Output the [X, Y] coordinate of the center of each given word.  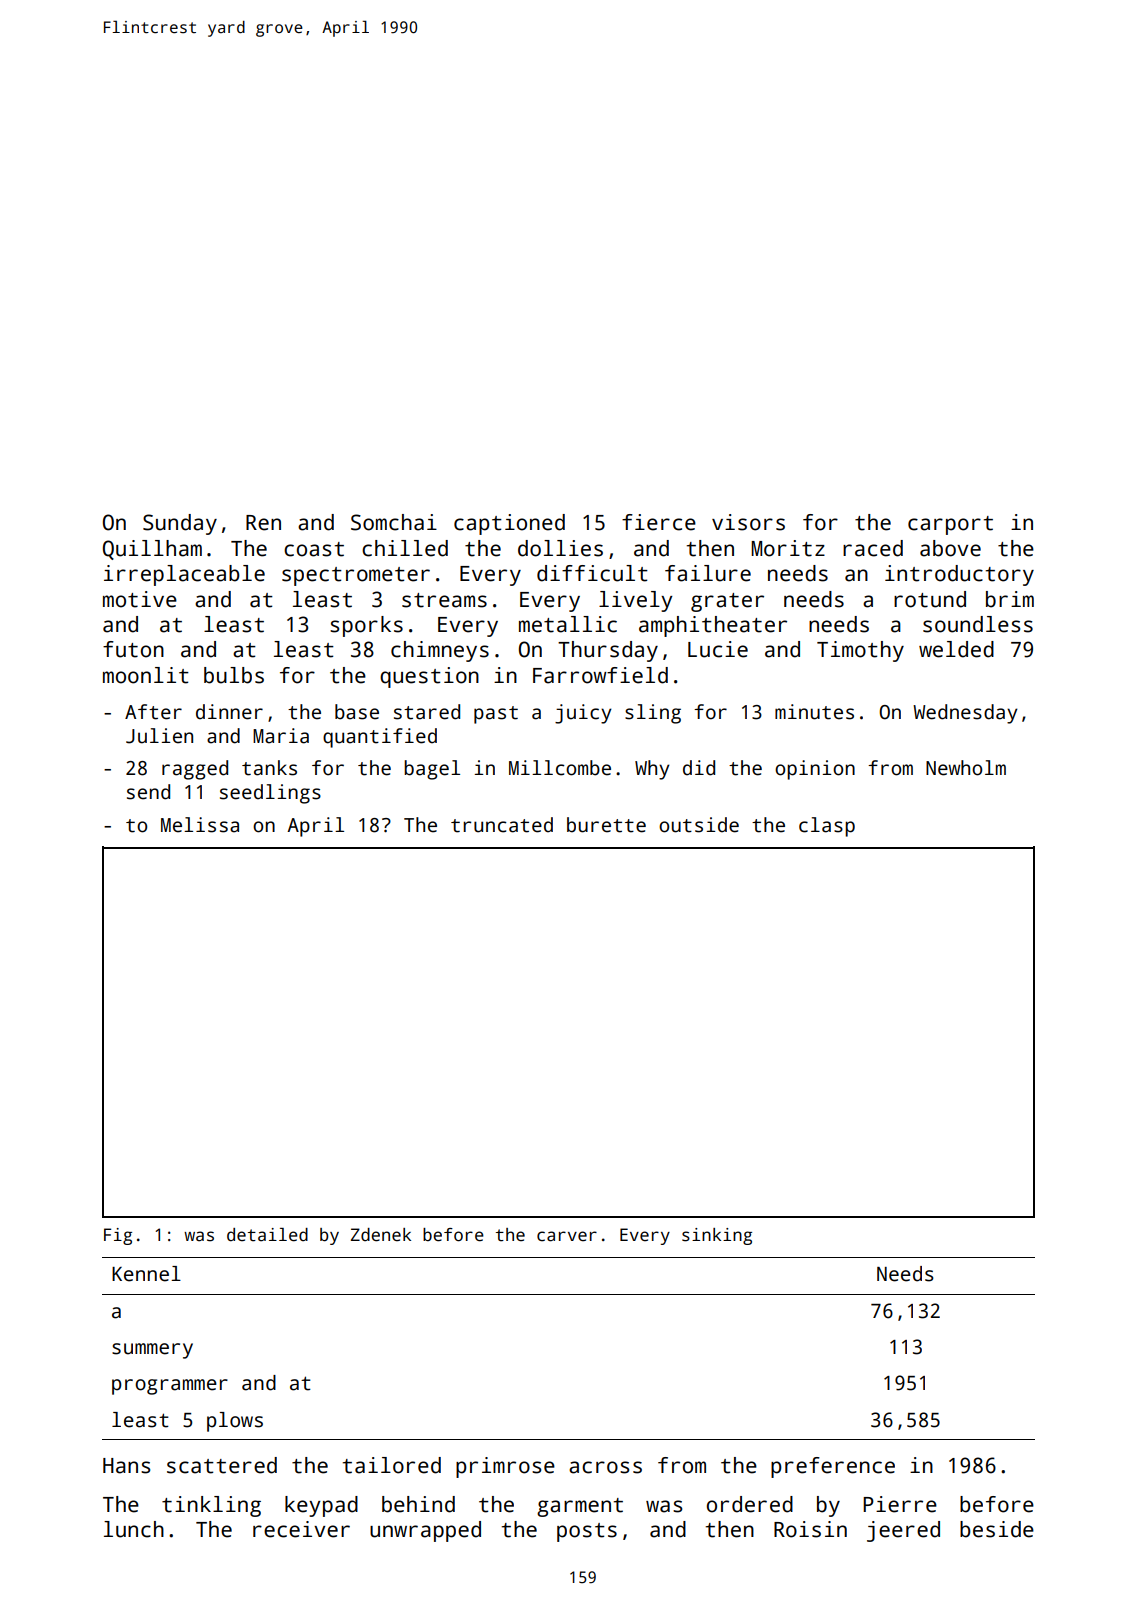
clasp [827, 827]
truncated [502, 825]
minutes [814, 712]
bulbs [234, 675]
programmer [170, 1387]
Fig [118, 1236]
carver [567, 1236]
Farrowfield [600, 675]
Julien [159, 736]
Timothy [860, 651]
